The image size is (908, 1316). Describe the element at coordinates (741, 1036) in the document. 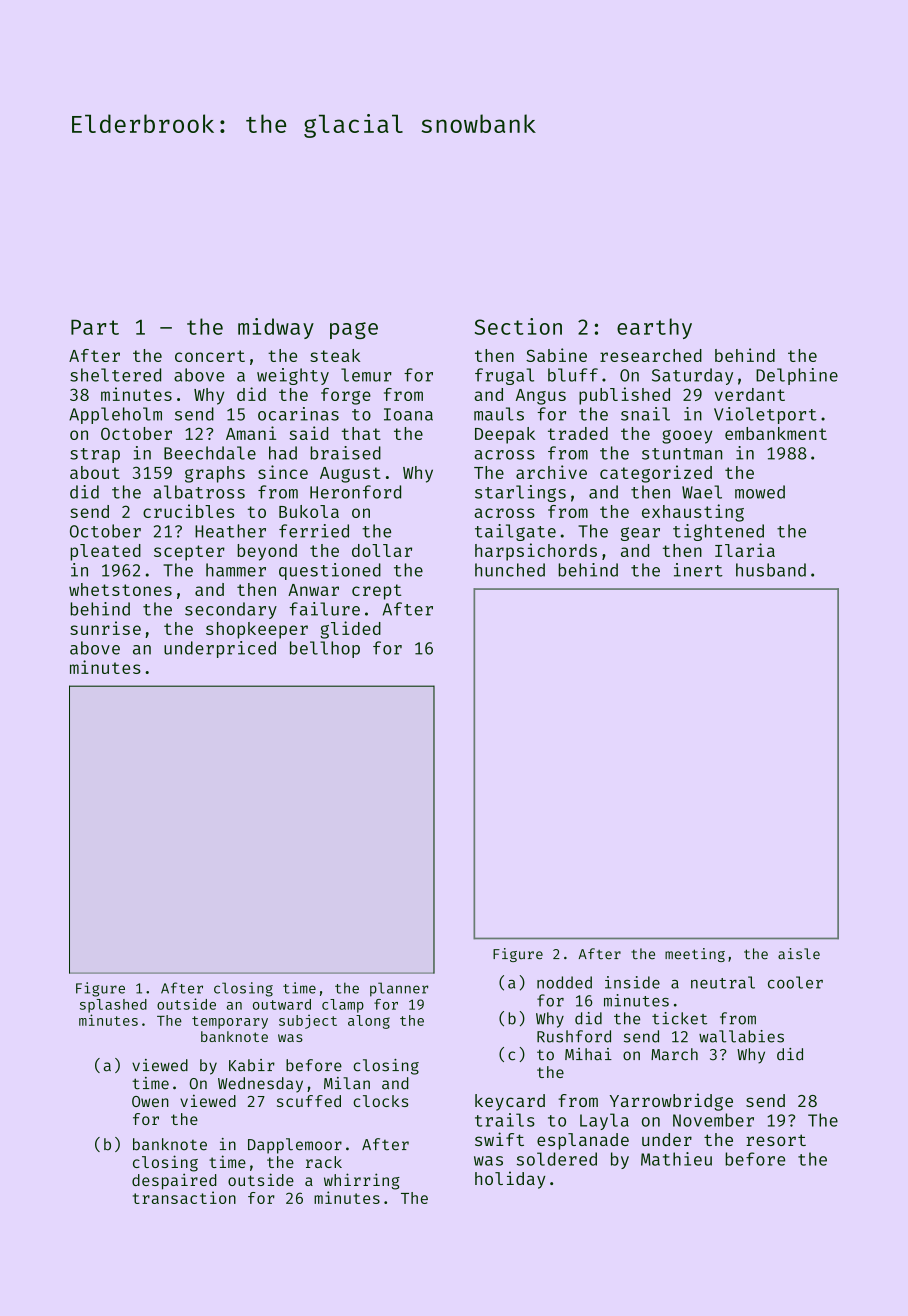

I see `wallabies` at that location.
